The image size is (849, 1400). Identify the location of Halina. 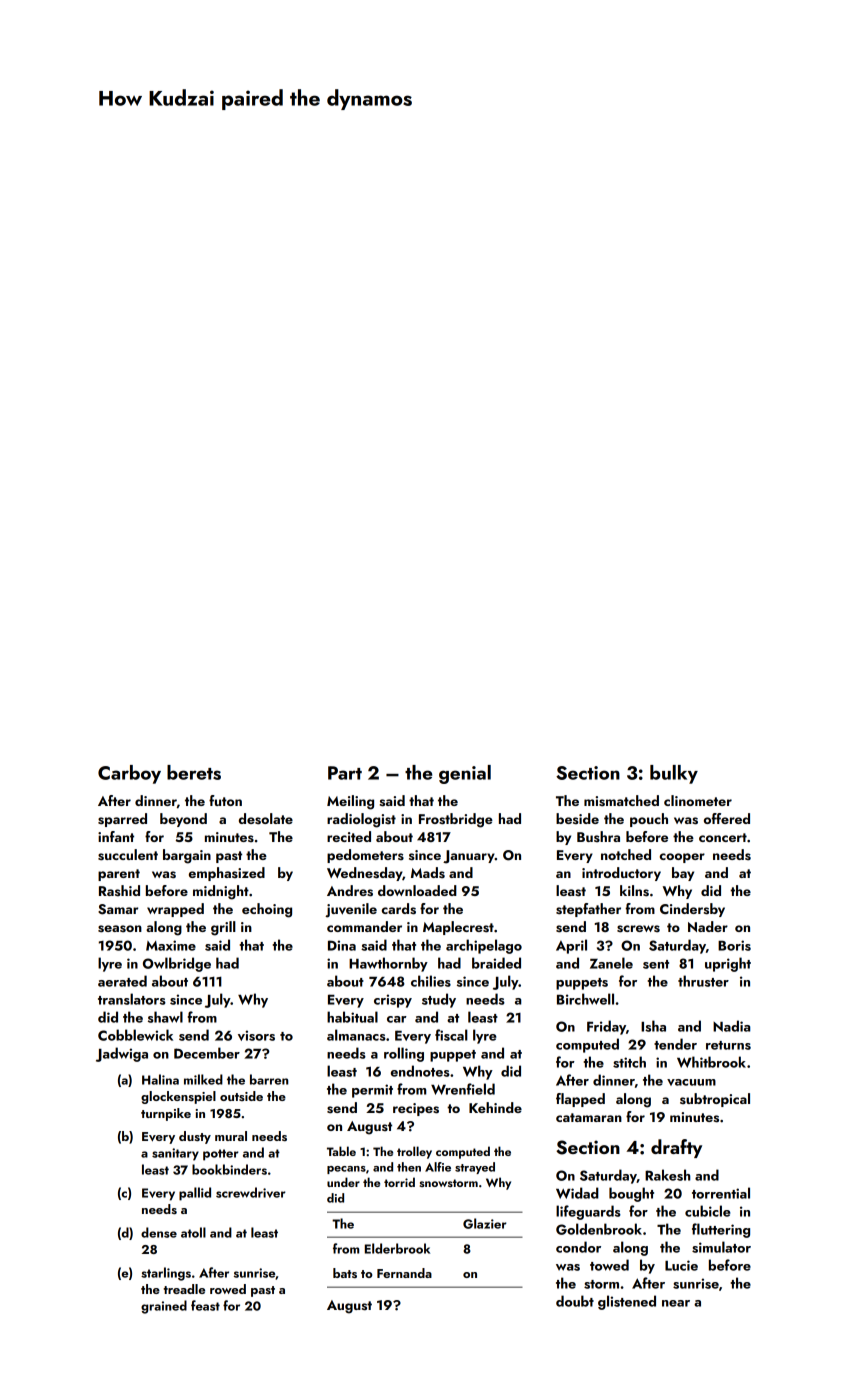
(160, 1079).
